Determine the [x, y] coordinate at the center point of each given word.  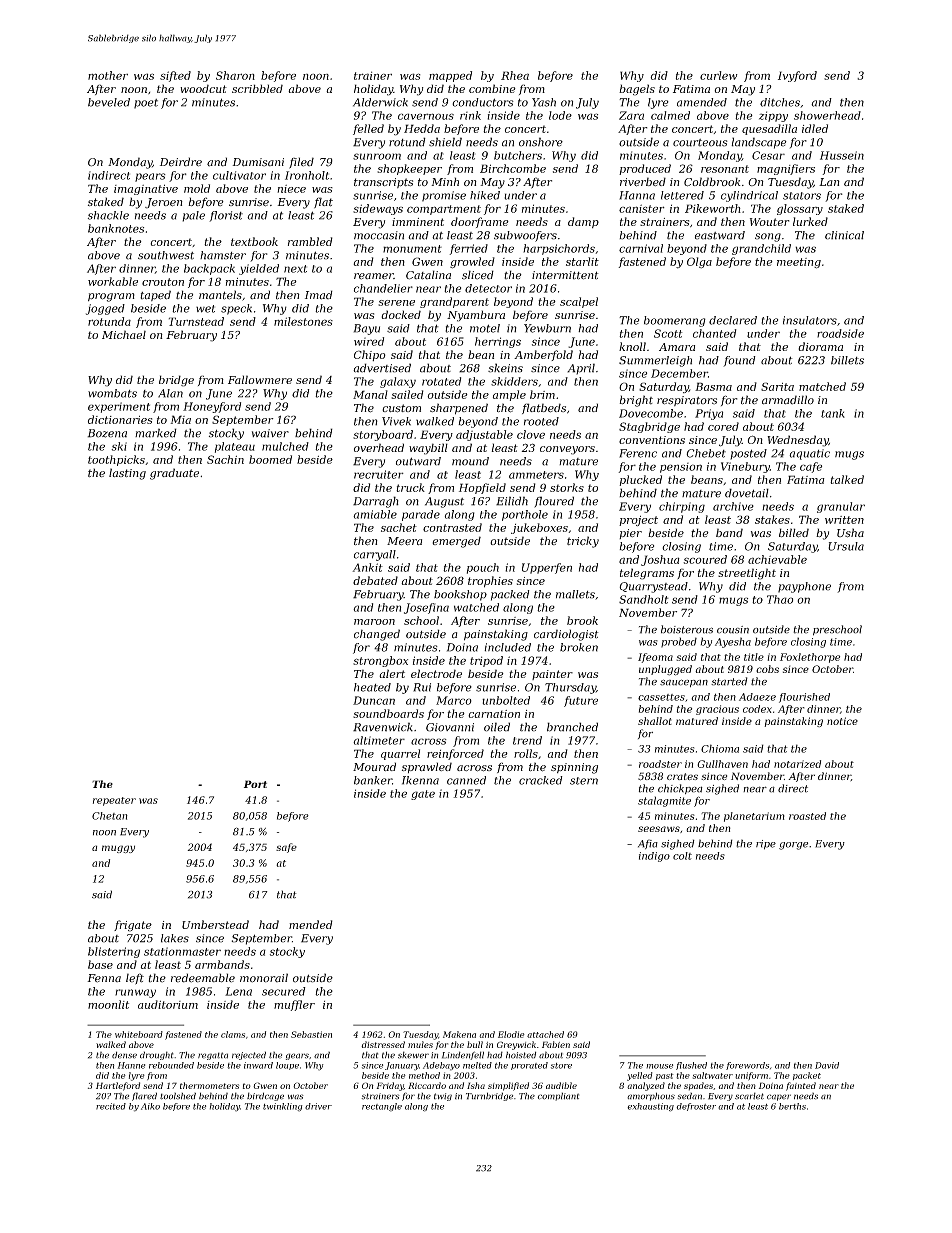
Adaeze [757, 697]
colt [682, 856]
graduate [174, 474]
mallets [575, 594]
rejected [249, 1055]
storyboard [383, 435]
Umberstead [215, 924]
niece [291, 189]
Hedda [422, 128]
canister [642, 208]
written [844, 520]
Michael [124, 334]
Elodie [511, 1034]
